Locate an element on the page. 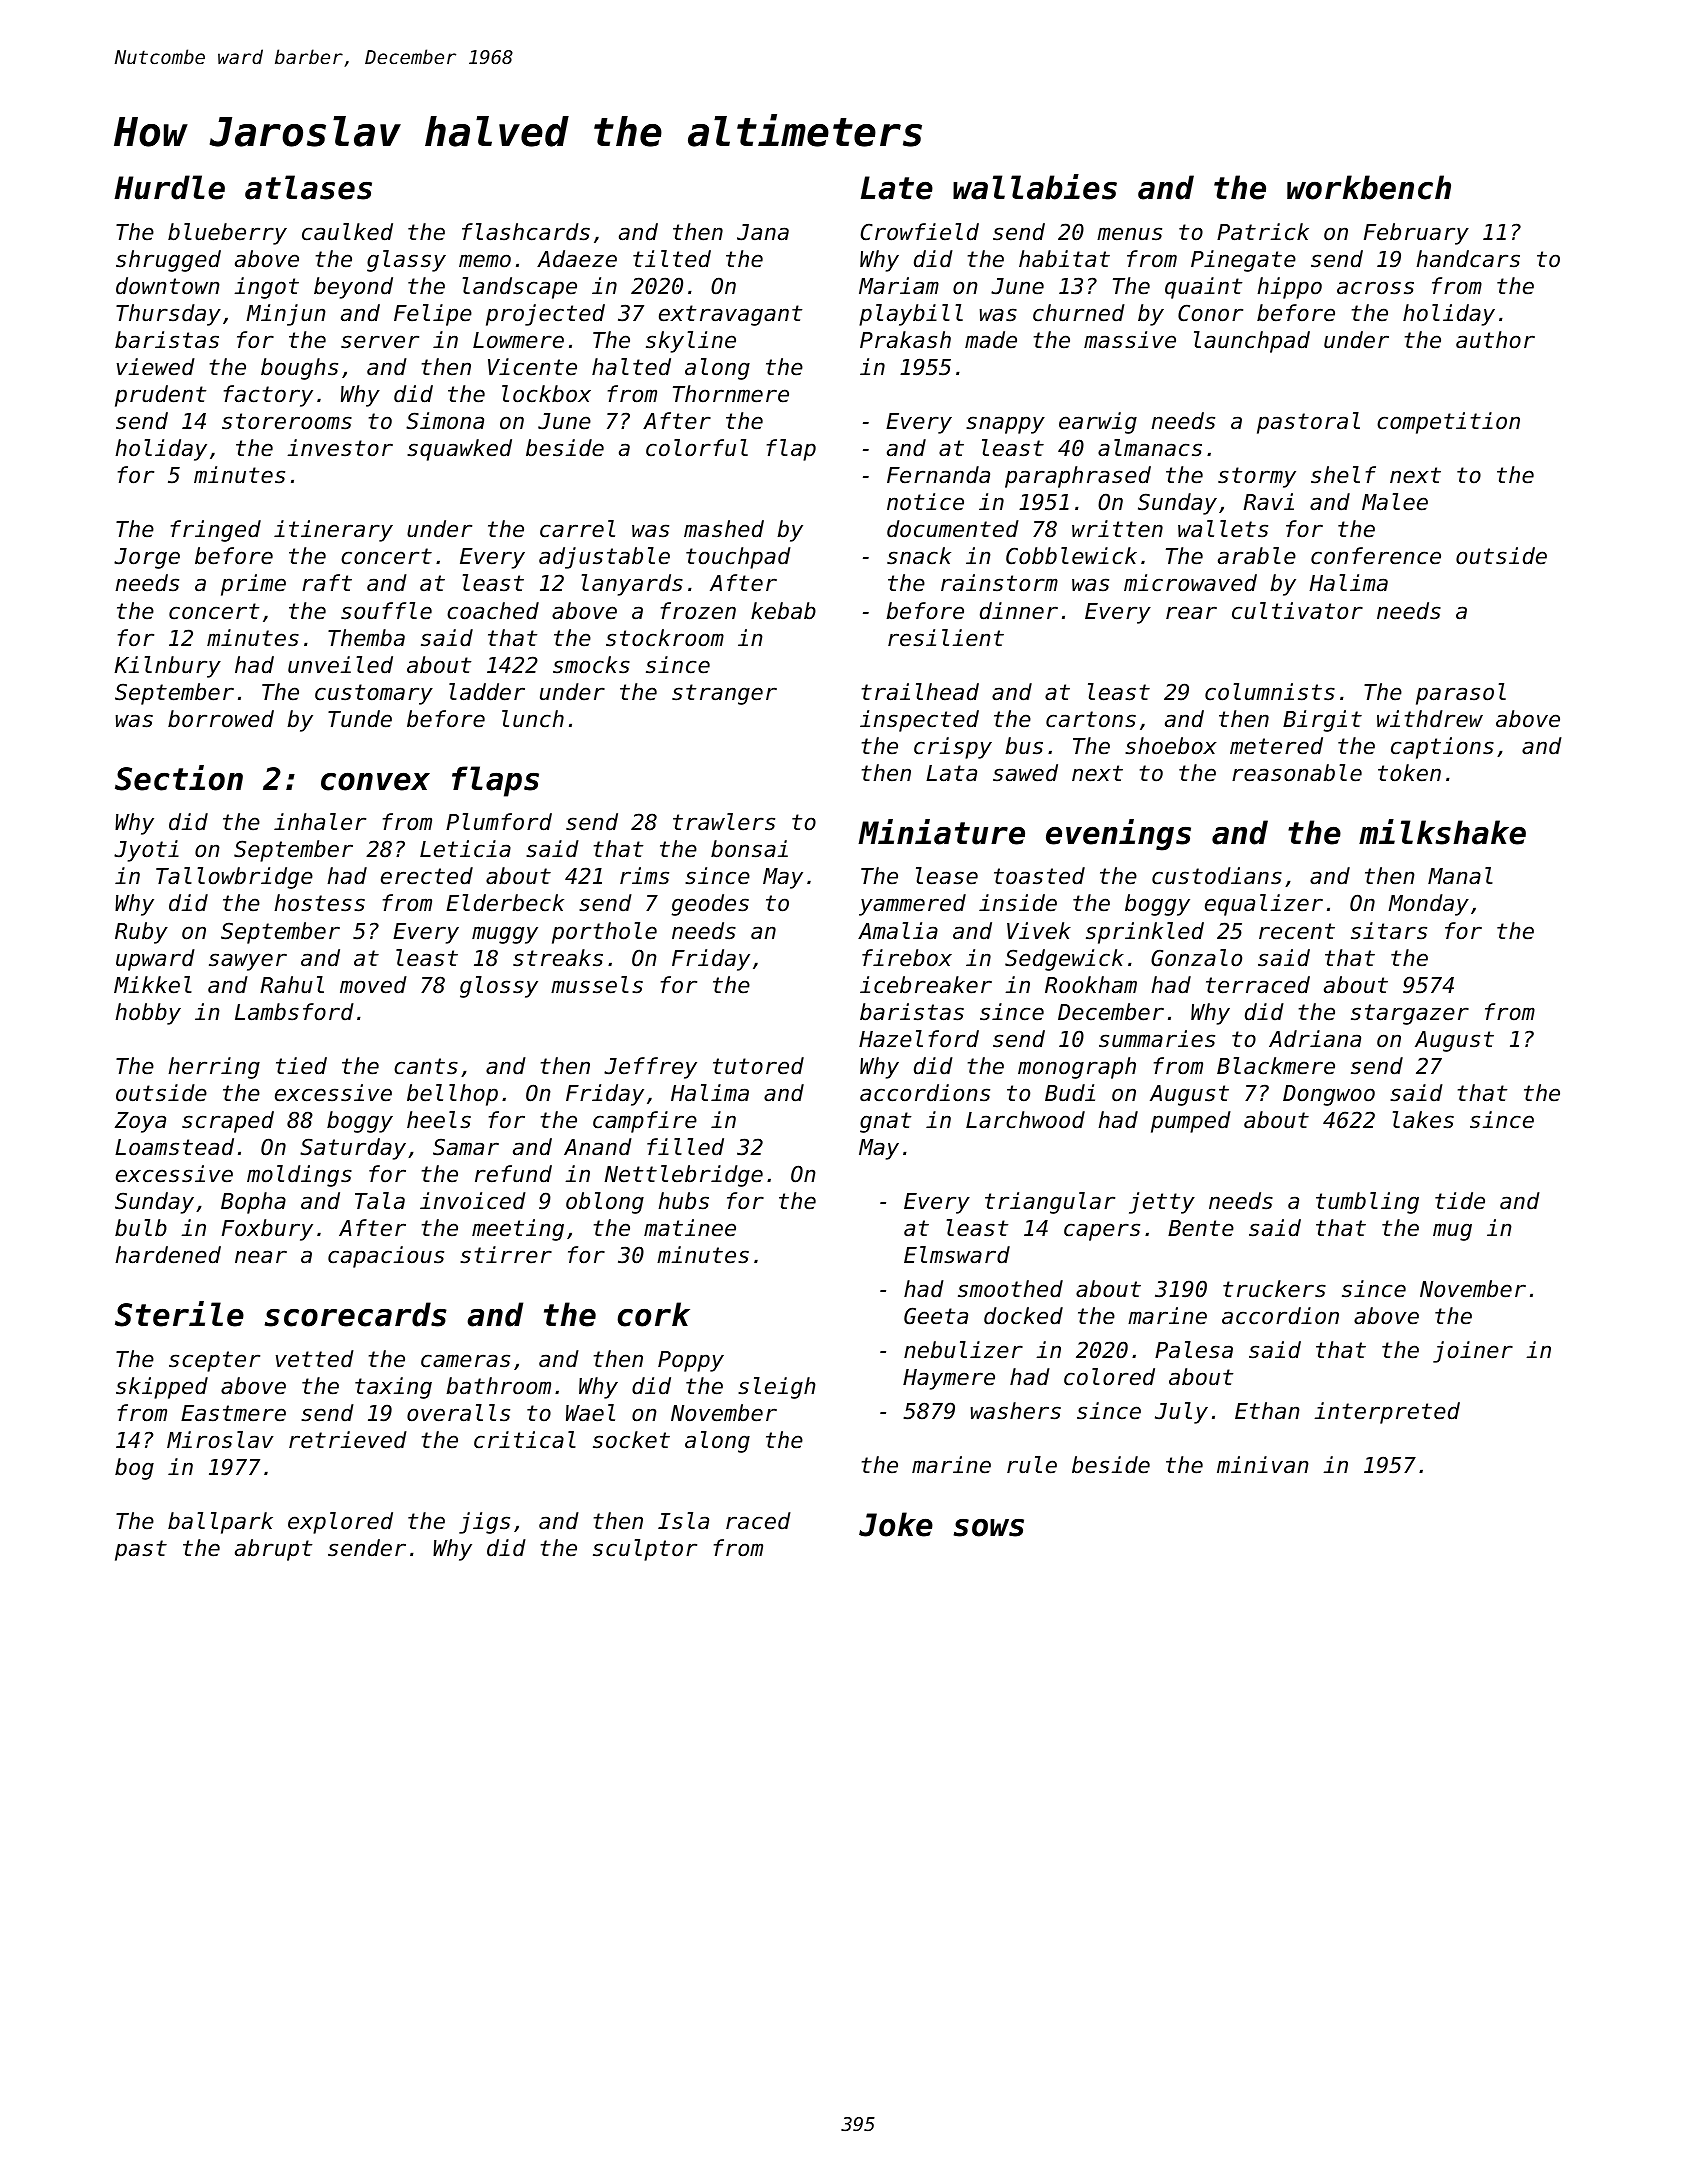 The width and height of the document is (1683, 2178). Thornmere is located at coordinates (731, 394).
